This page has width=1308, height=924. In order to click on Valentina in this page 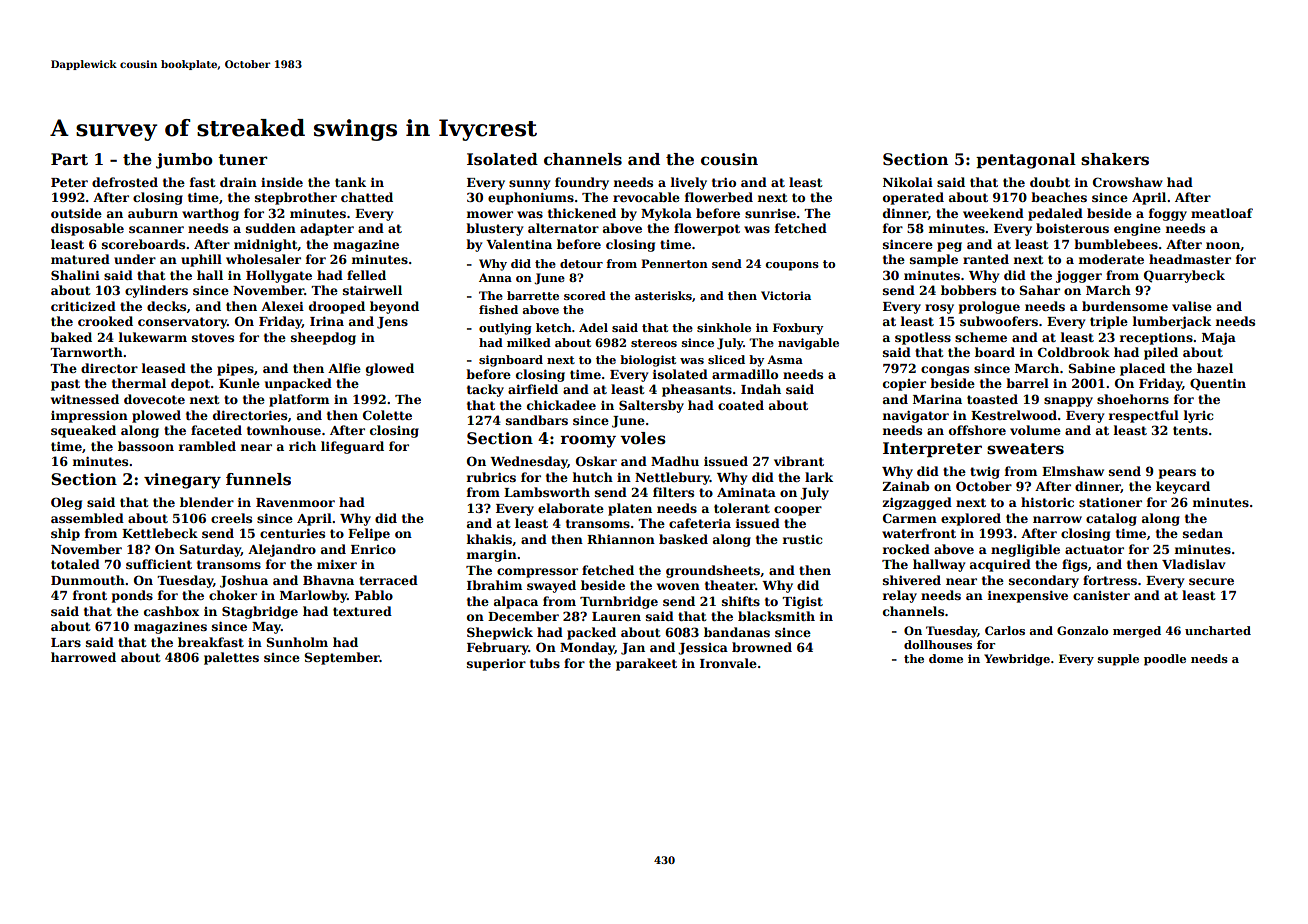, I will do `click(519, 244)`.
